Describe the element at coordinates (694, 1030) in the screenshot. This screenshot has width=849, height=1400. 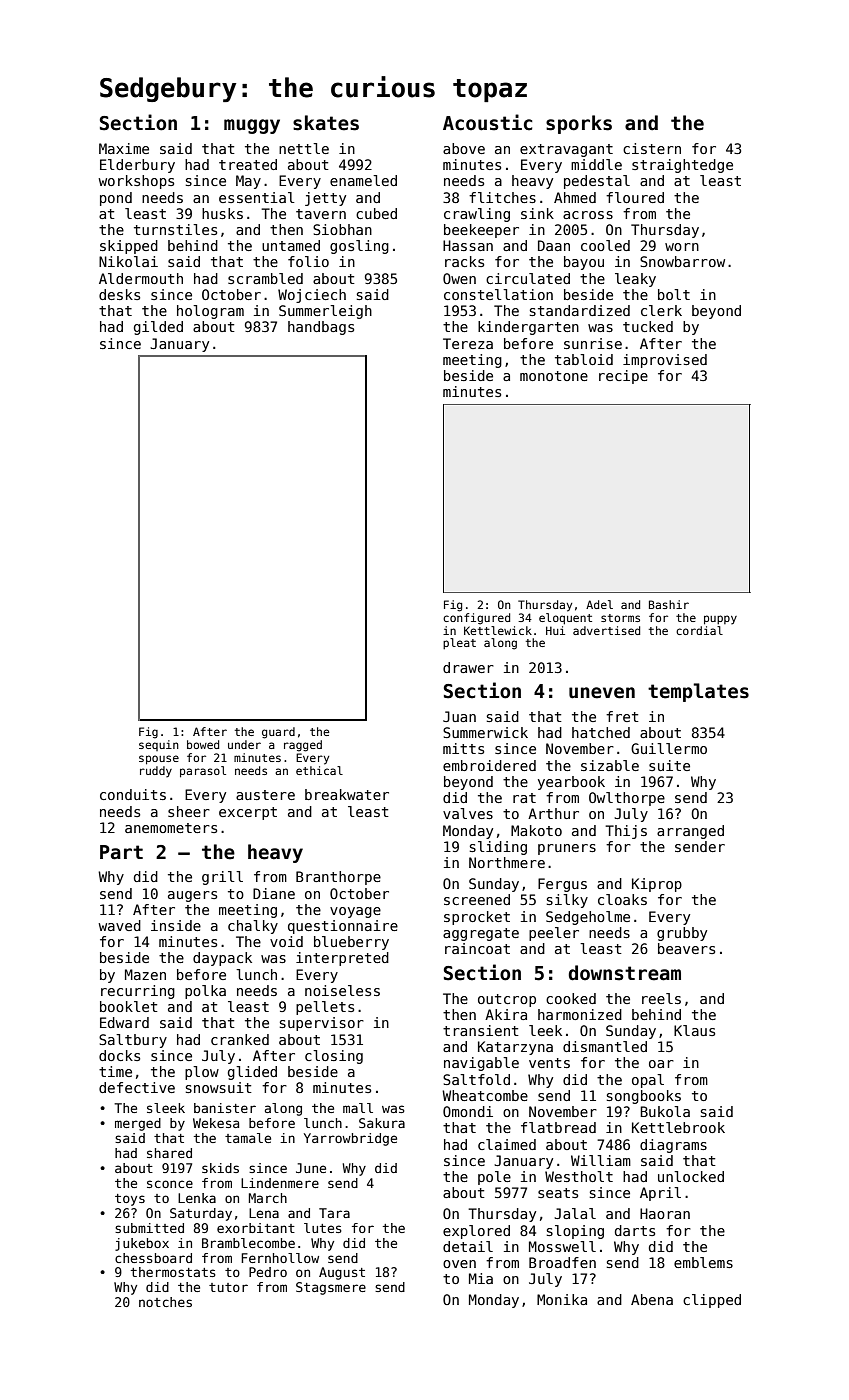
I see `Klaus` at that location.
